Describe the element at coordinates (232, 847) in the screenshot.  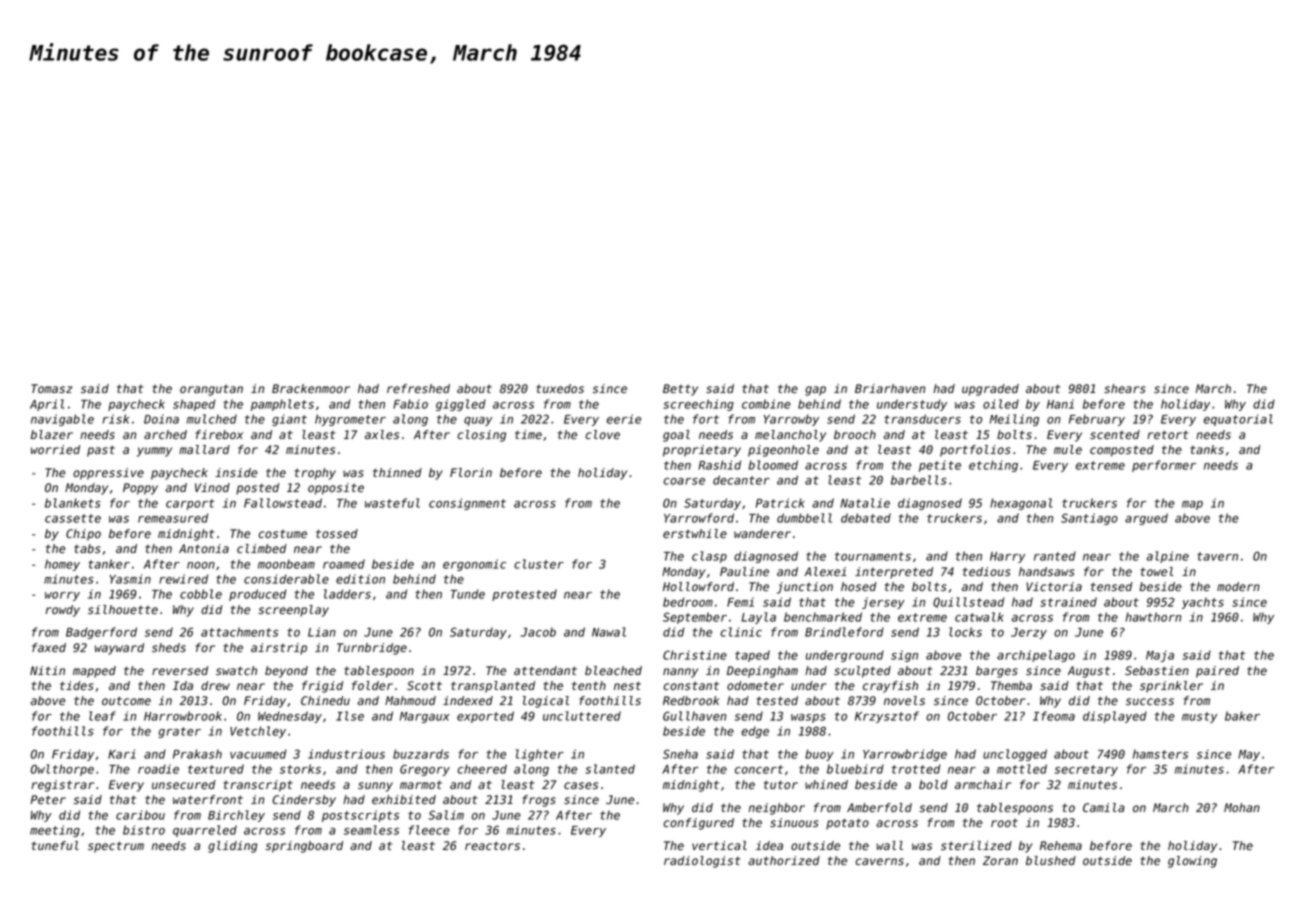
I see `gliding` at that location.
